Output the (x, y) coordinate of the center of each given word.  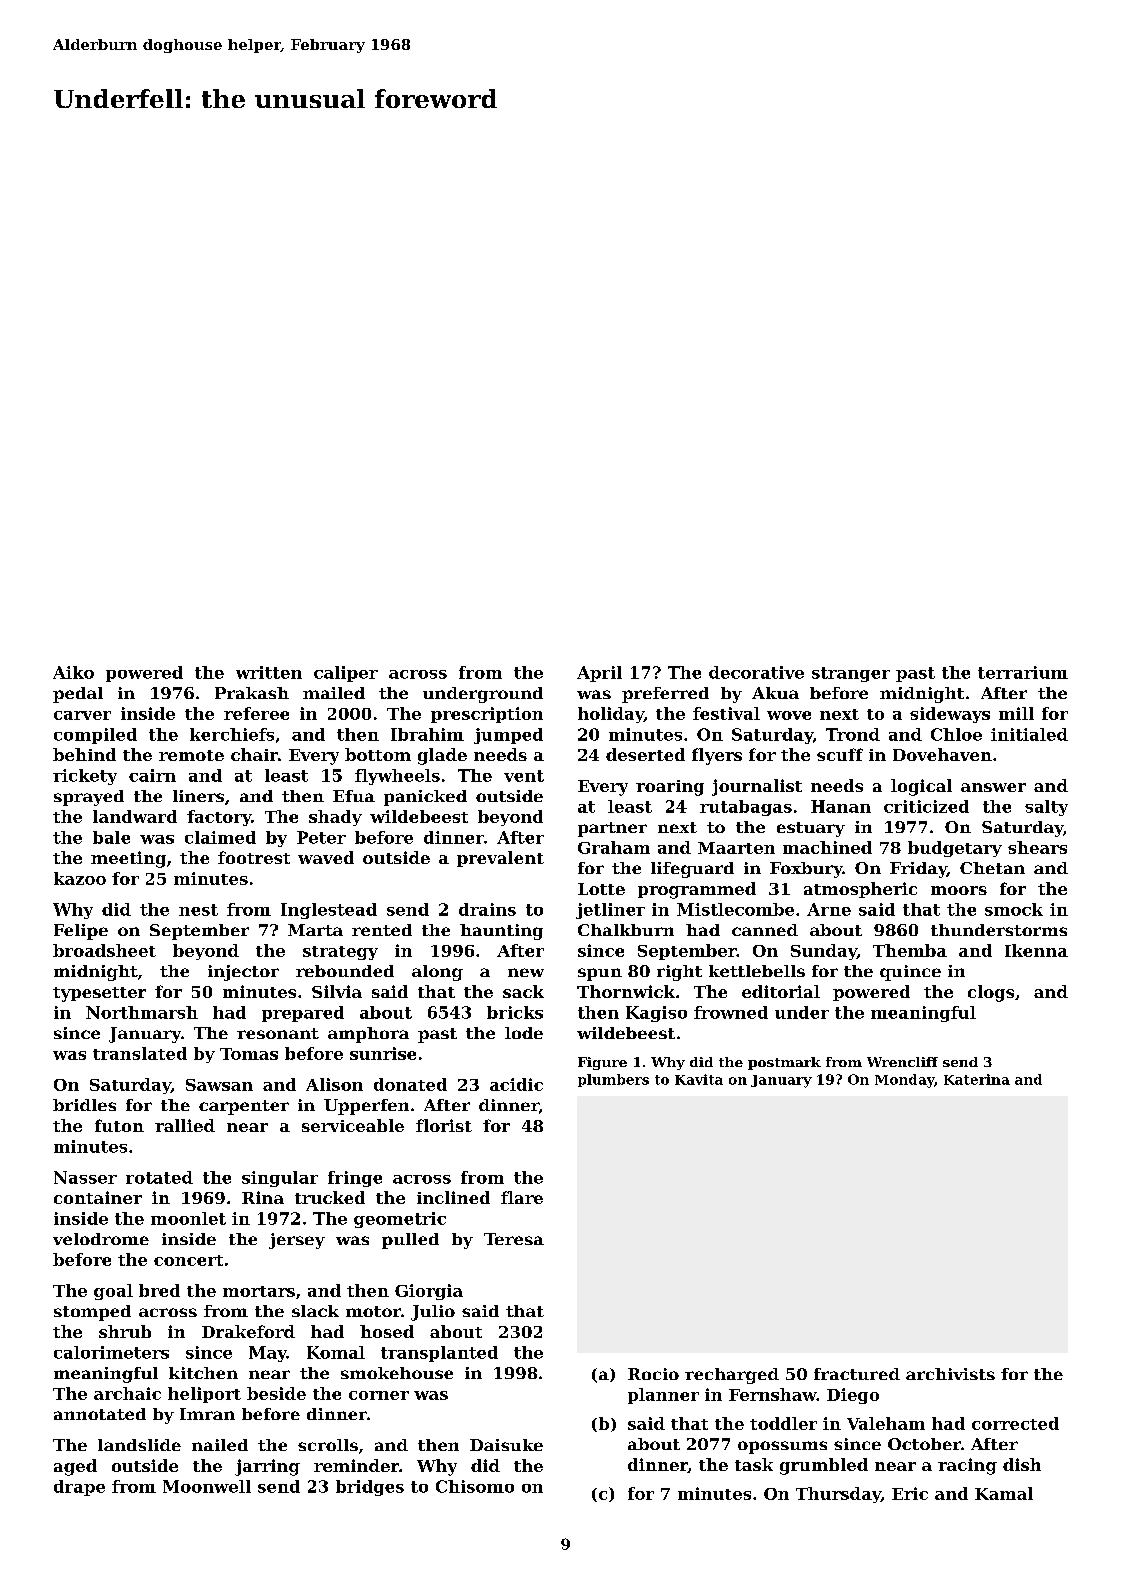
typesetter (99, 994)
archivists (950, 1374)
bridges (370, 1488)
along (437, 973)
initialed (1029, 734)
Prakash (252, 693)
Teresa (514, 1239)
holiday (611, 715)
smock (1014, 909)
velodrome (101, 1239)
